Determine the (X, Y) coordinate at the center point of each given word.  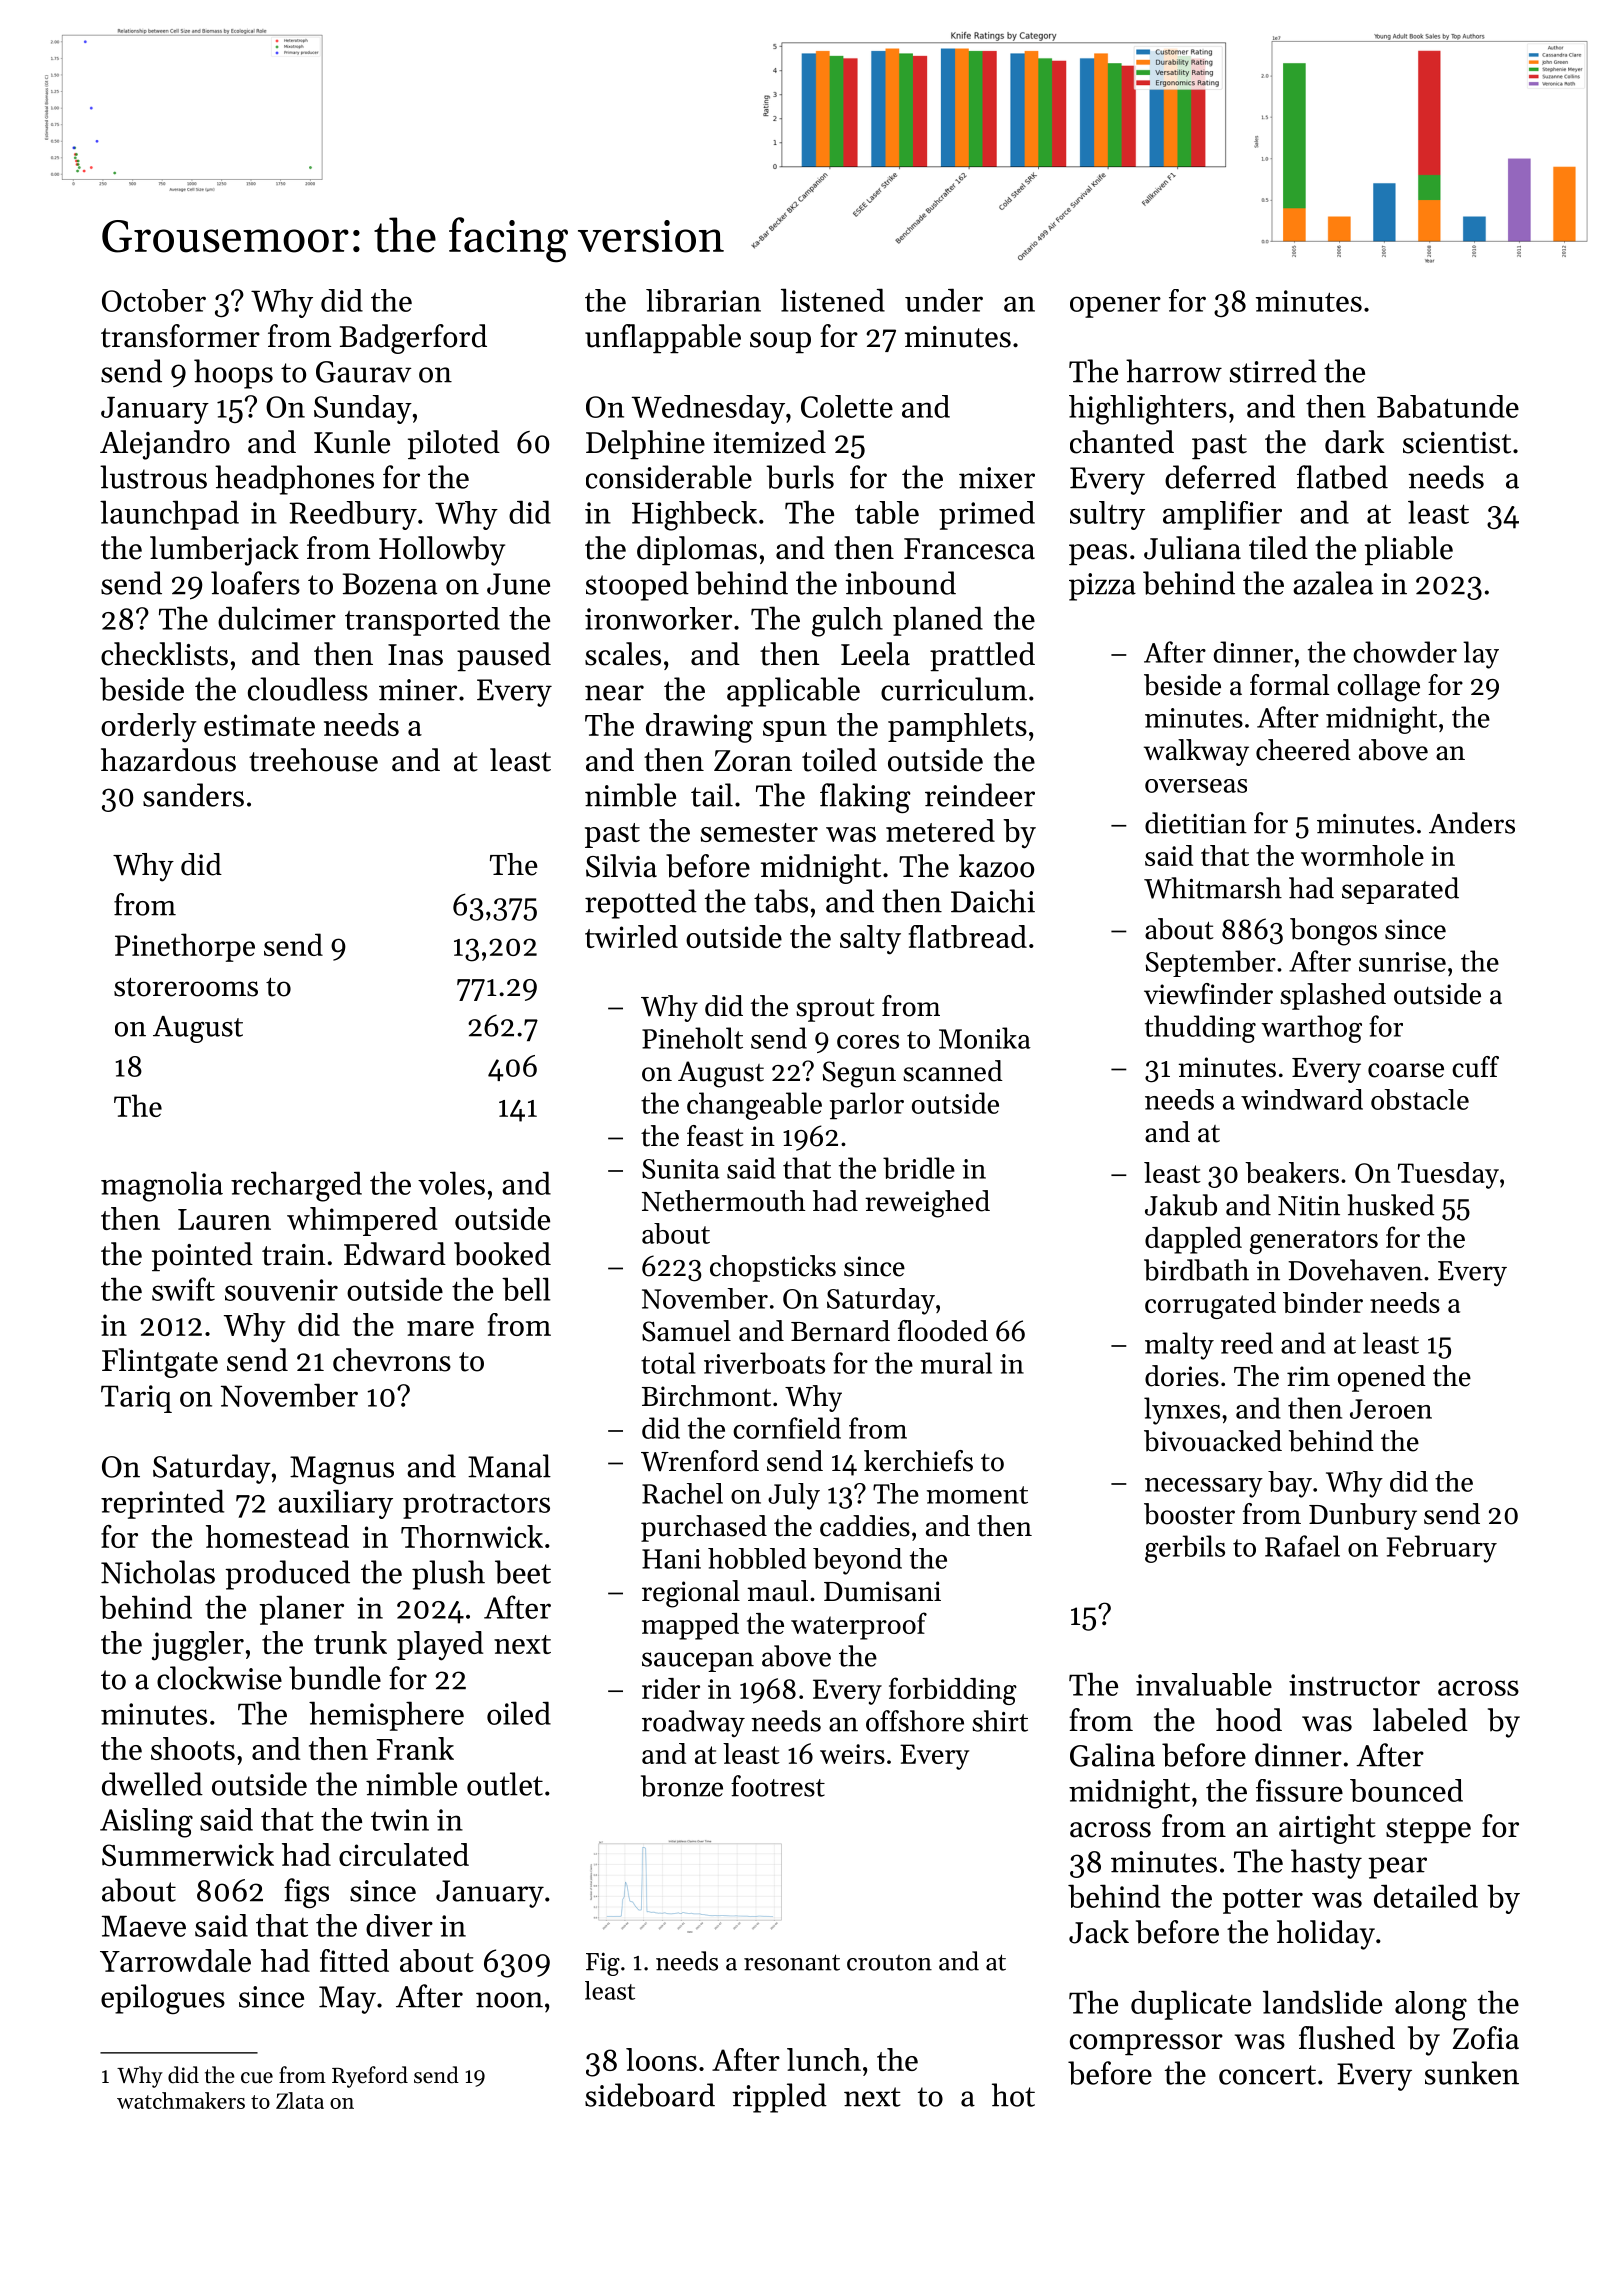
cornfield (787, 1428)
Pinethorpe (185, 947)
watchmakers (181, 2100)
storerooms (186, 987)
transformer (180, 336)
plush (448, 1575)
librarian (703, 300)
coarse (1406, 1070)
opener (1115, 307)
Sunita (681, 1169)
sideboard (650, 2095)
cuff (1475, 1067)
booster (1189, 1514)
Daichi (993, 901)
